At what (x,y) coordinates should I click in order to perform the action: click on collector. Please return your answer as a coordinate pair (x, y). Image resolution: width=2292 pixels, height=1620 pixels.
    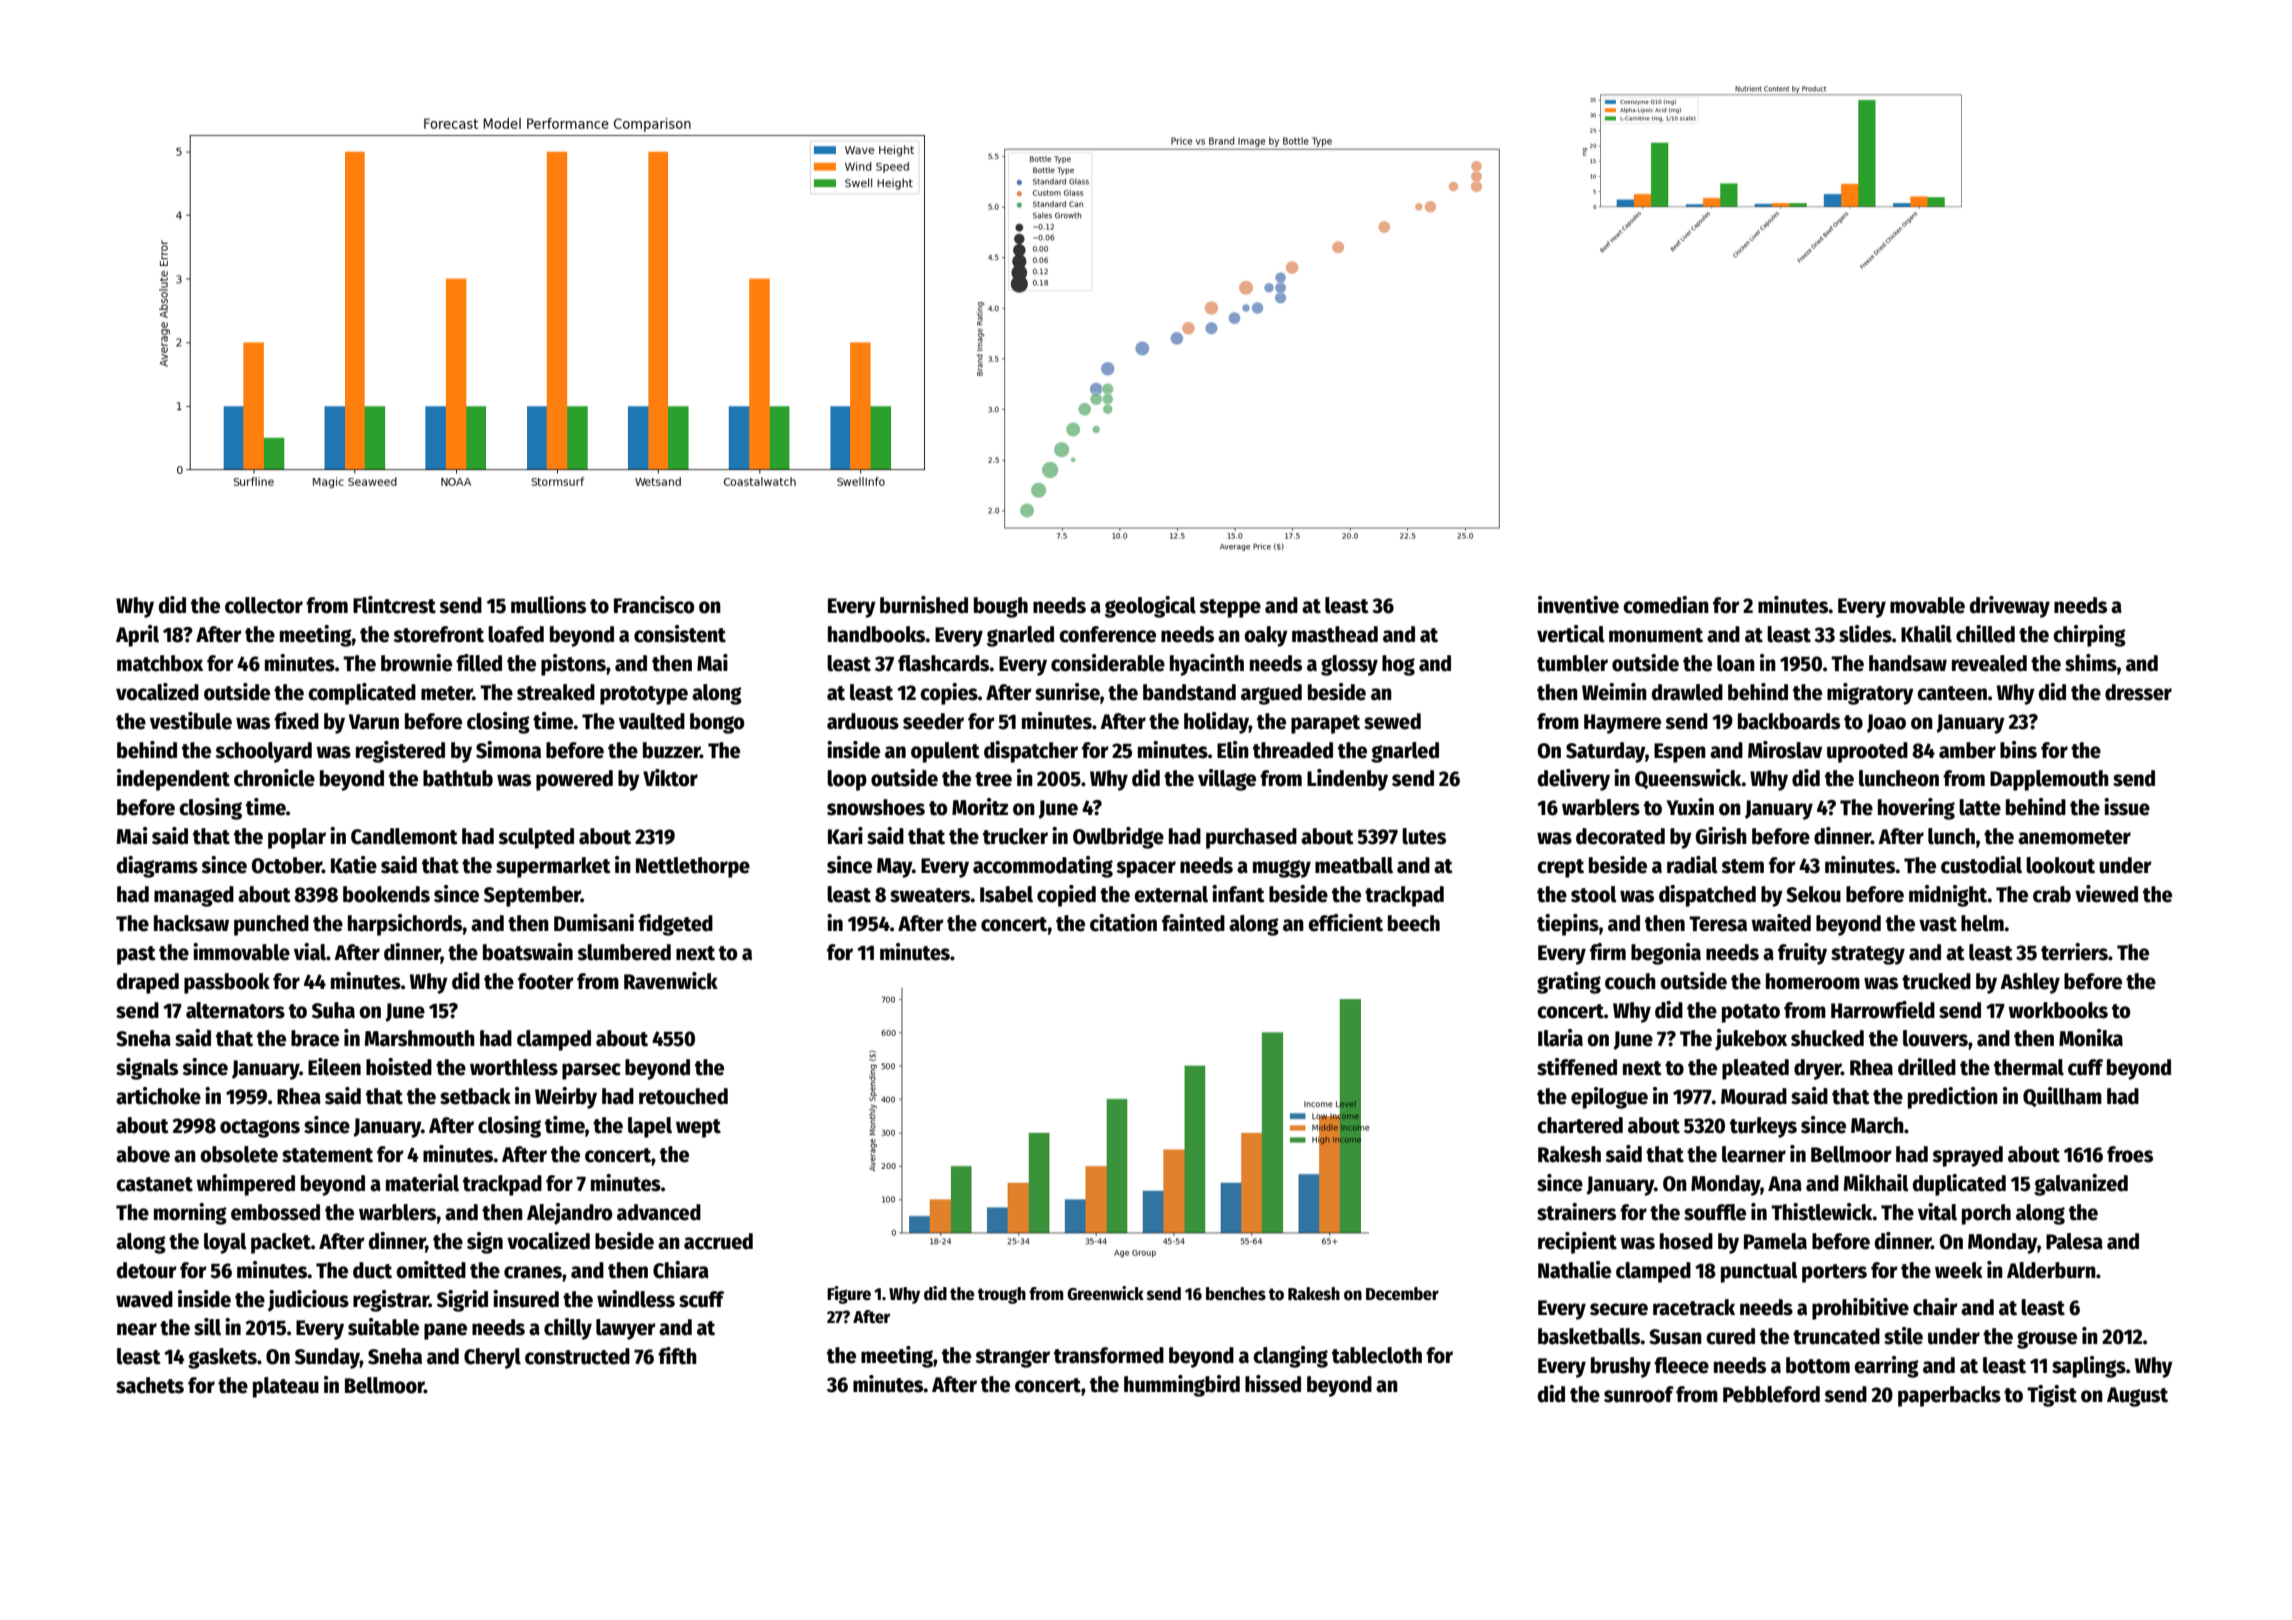
    Looking at the image, I should click on (264, 605).
